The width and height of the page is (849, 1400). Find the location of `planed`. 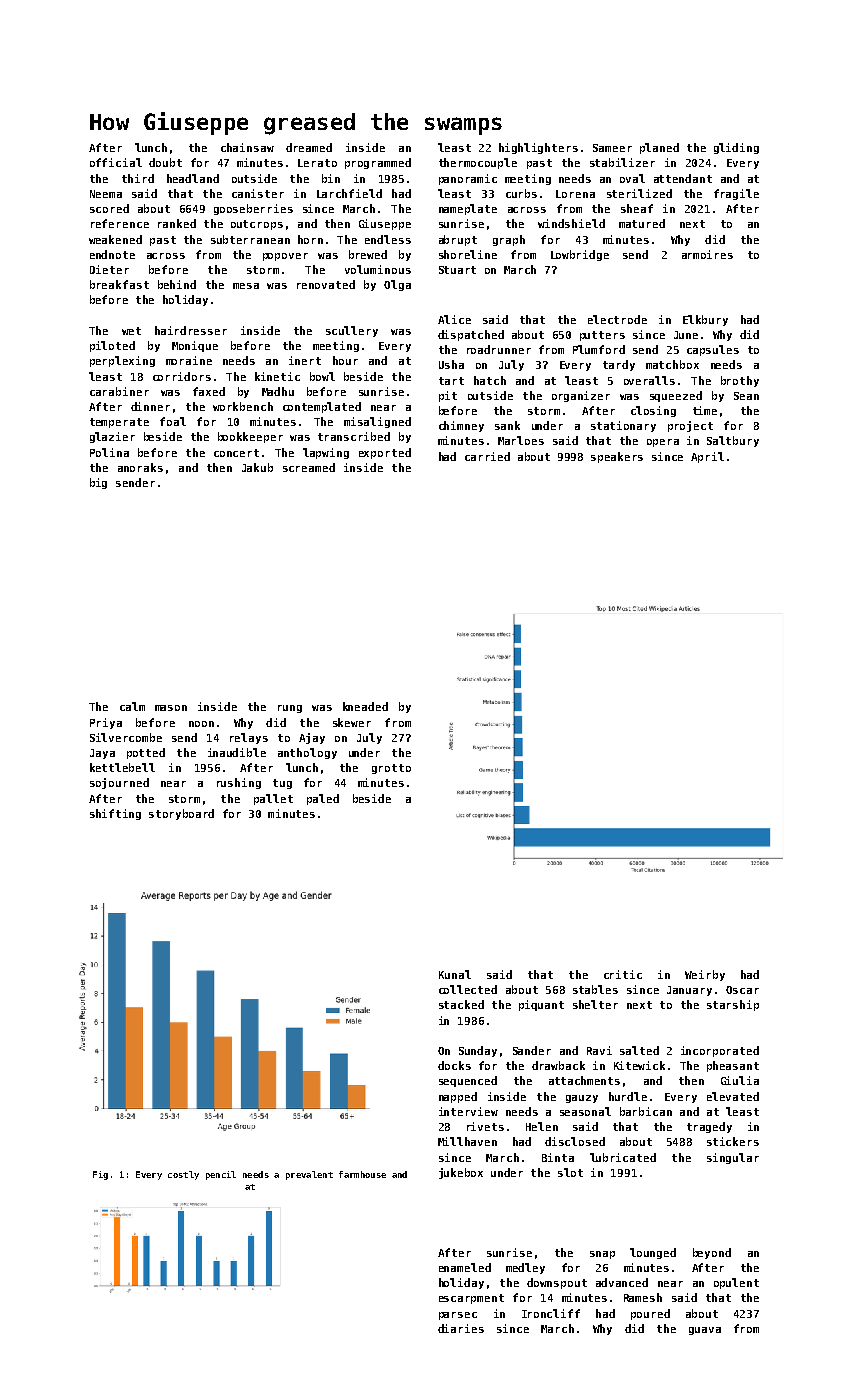

planed is located at coordinates (659, 148).
